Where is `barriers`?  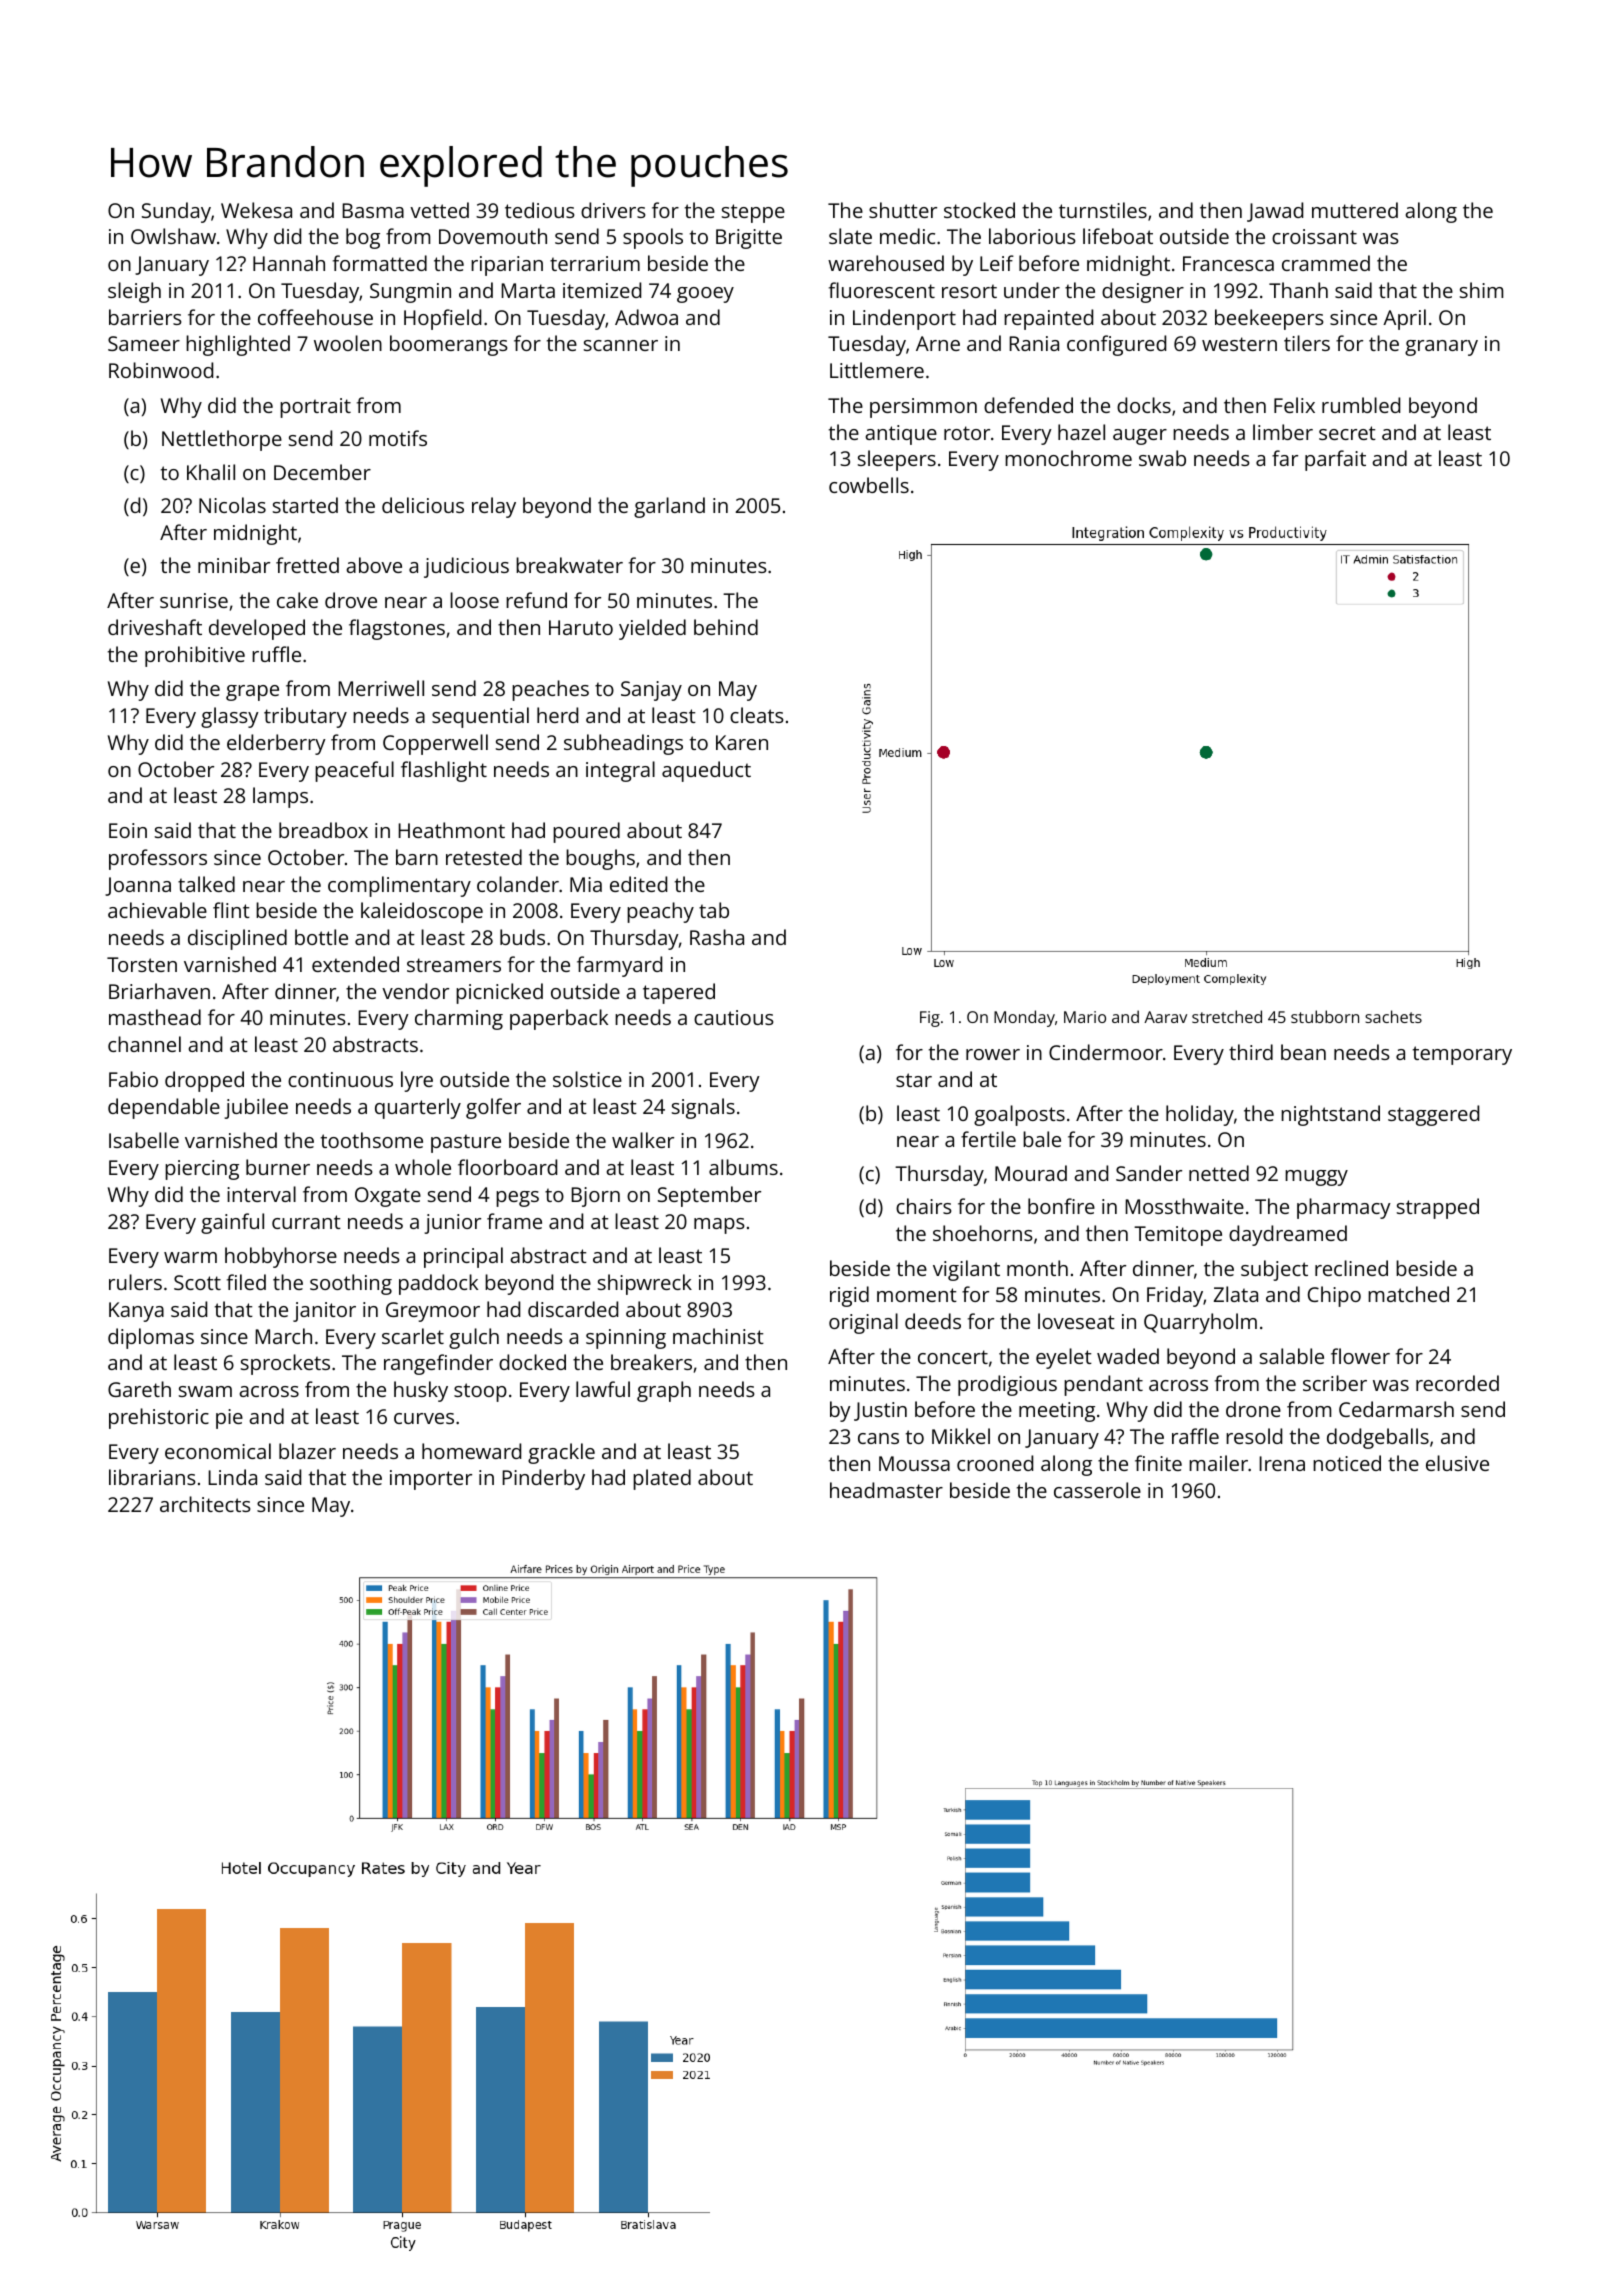 barriers is located at coordinates (145, 317).
